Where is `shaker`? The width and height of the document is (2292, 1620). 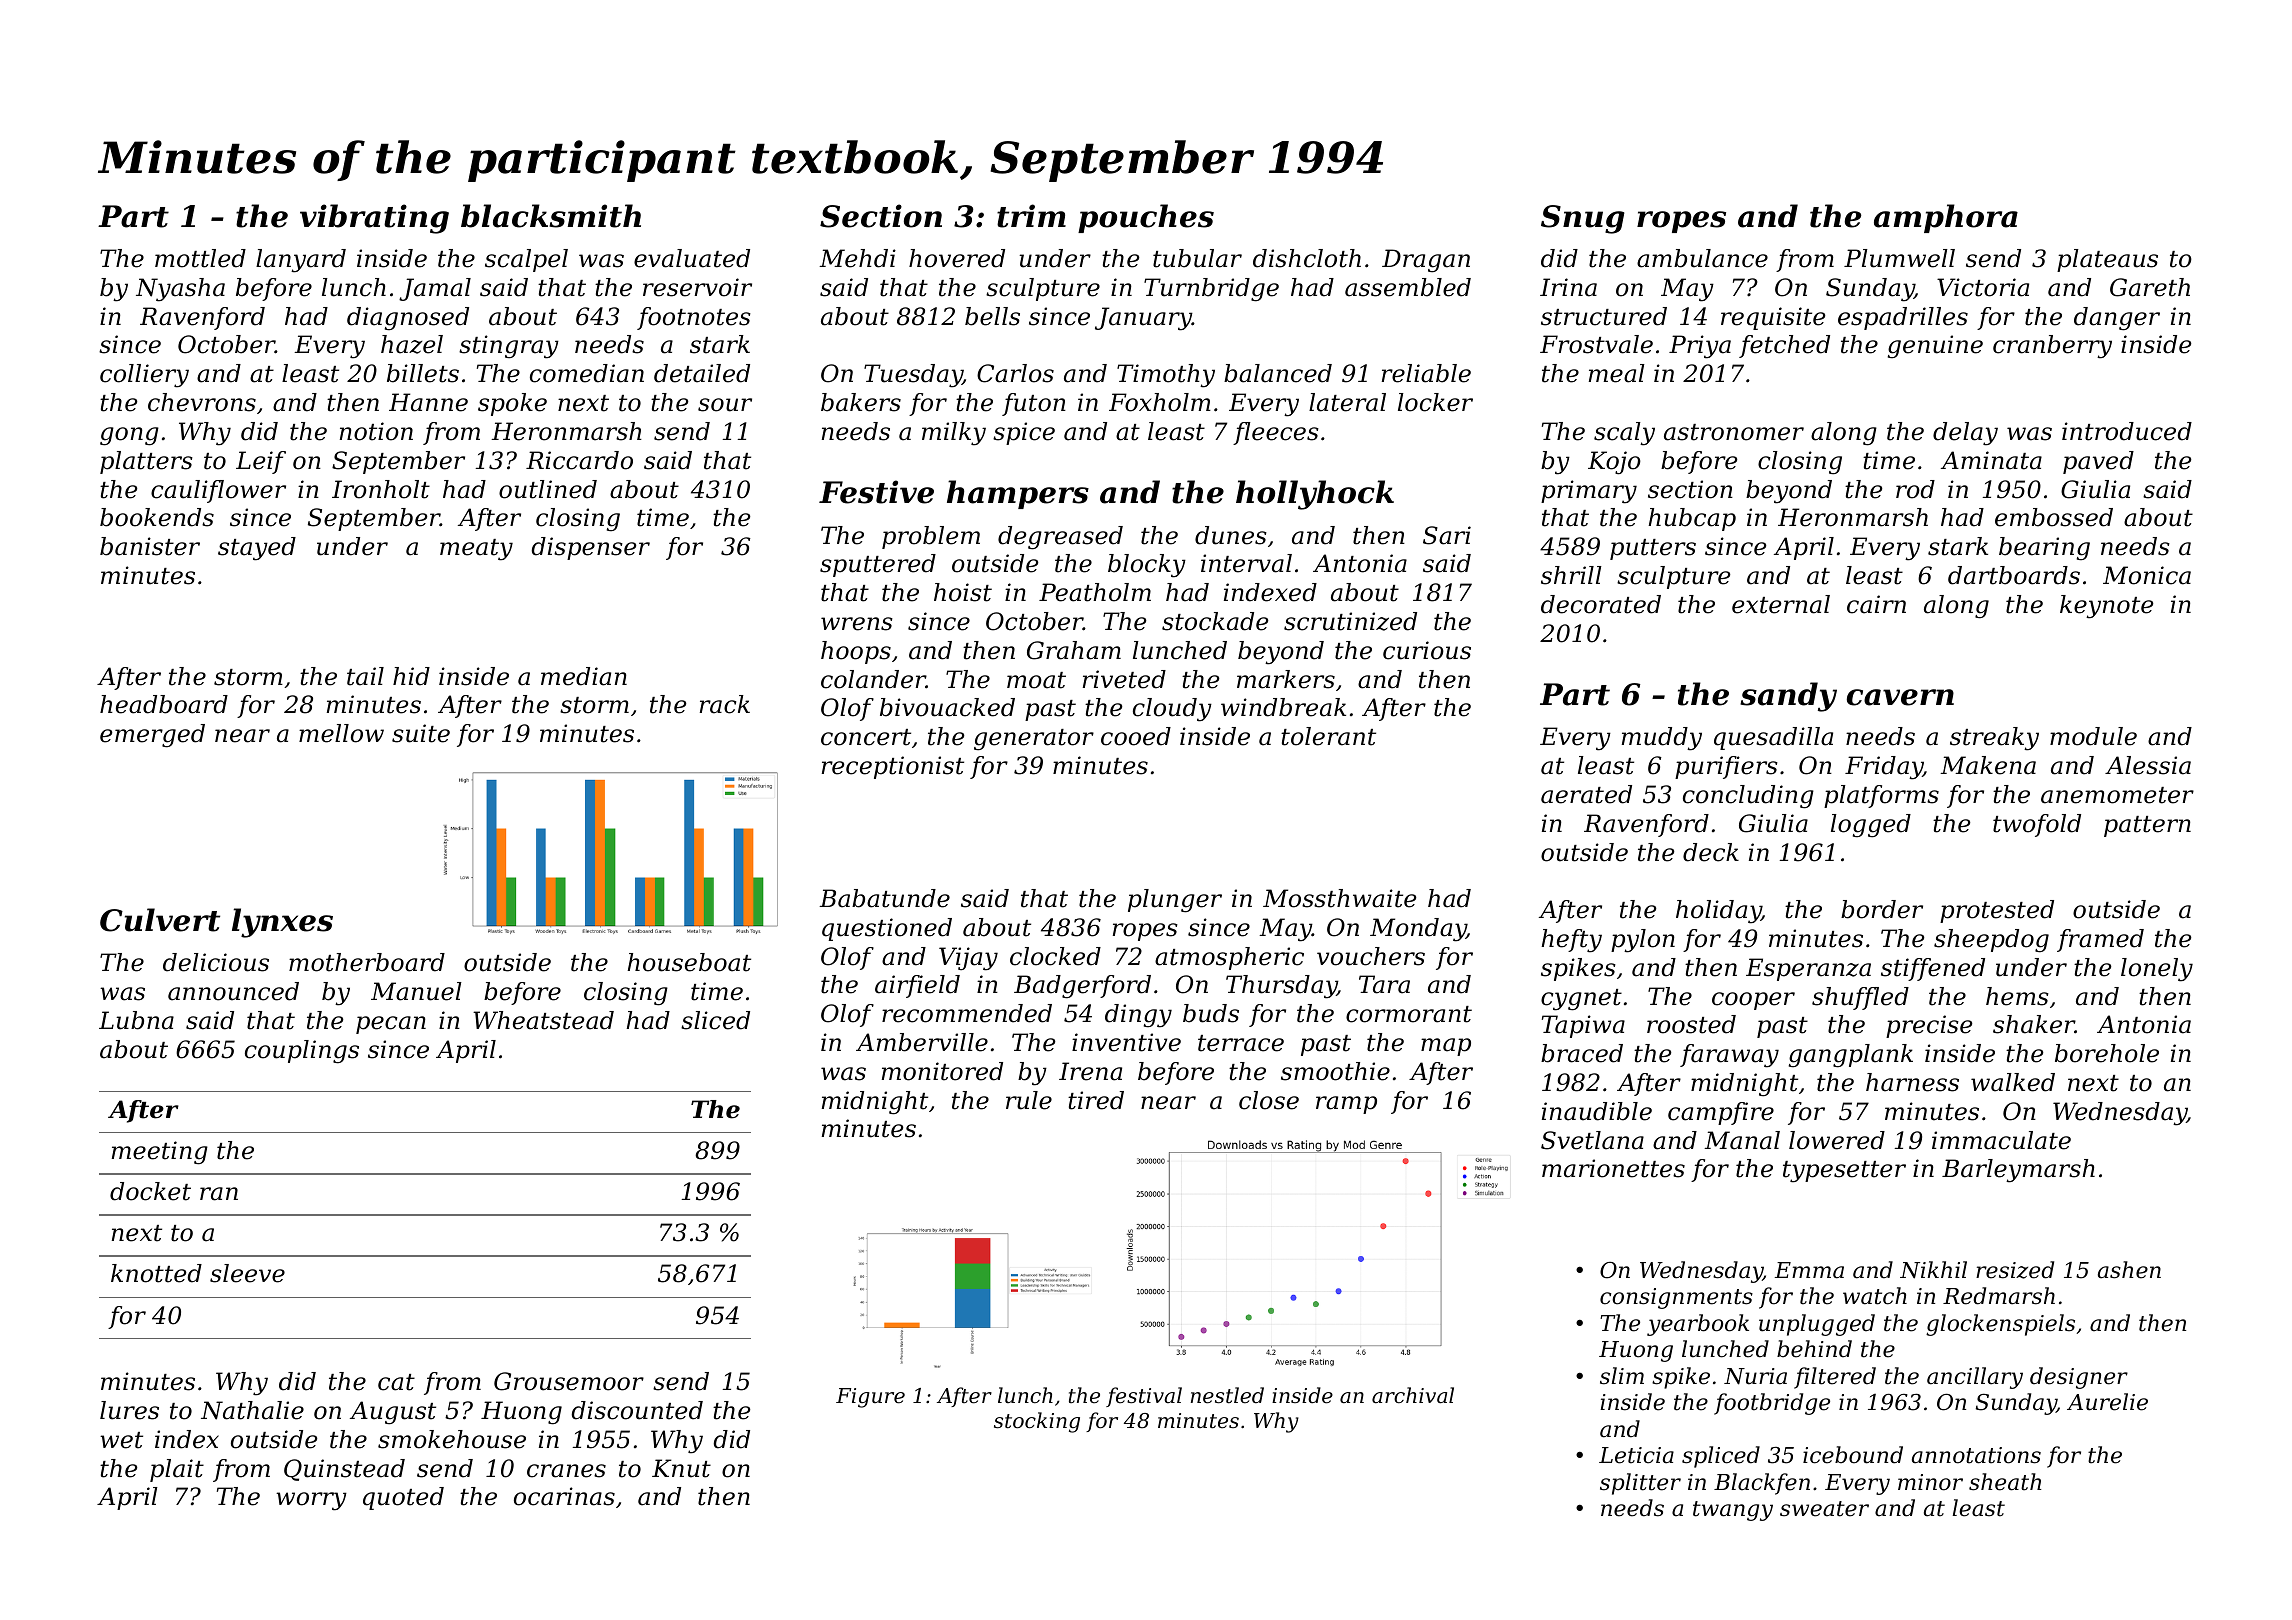 shaker is located at coordinates (2034, 1024).
